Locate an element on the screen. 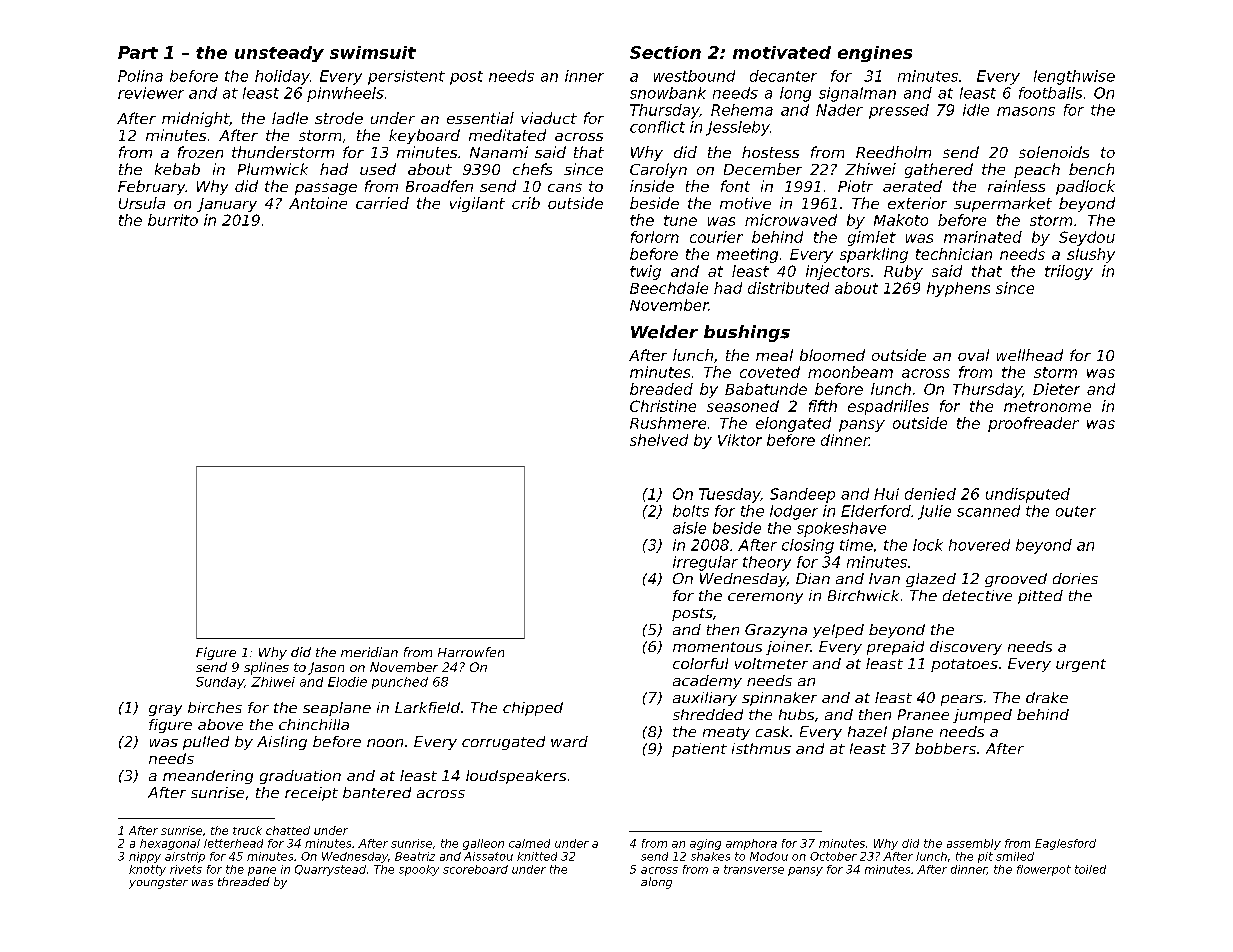  westbound is located at coordinates (694, 76).
